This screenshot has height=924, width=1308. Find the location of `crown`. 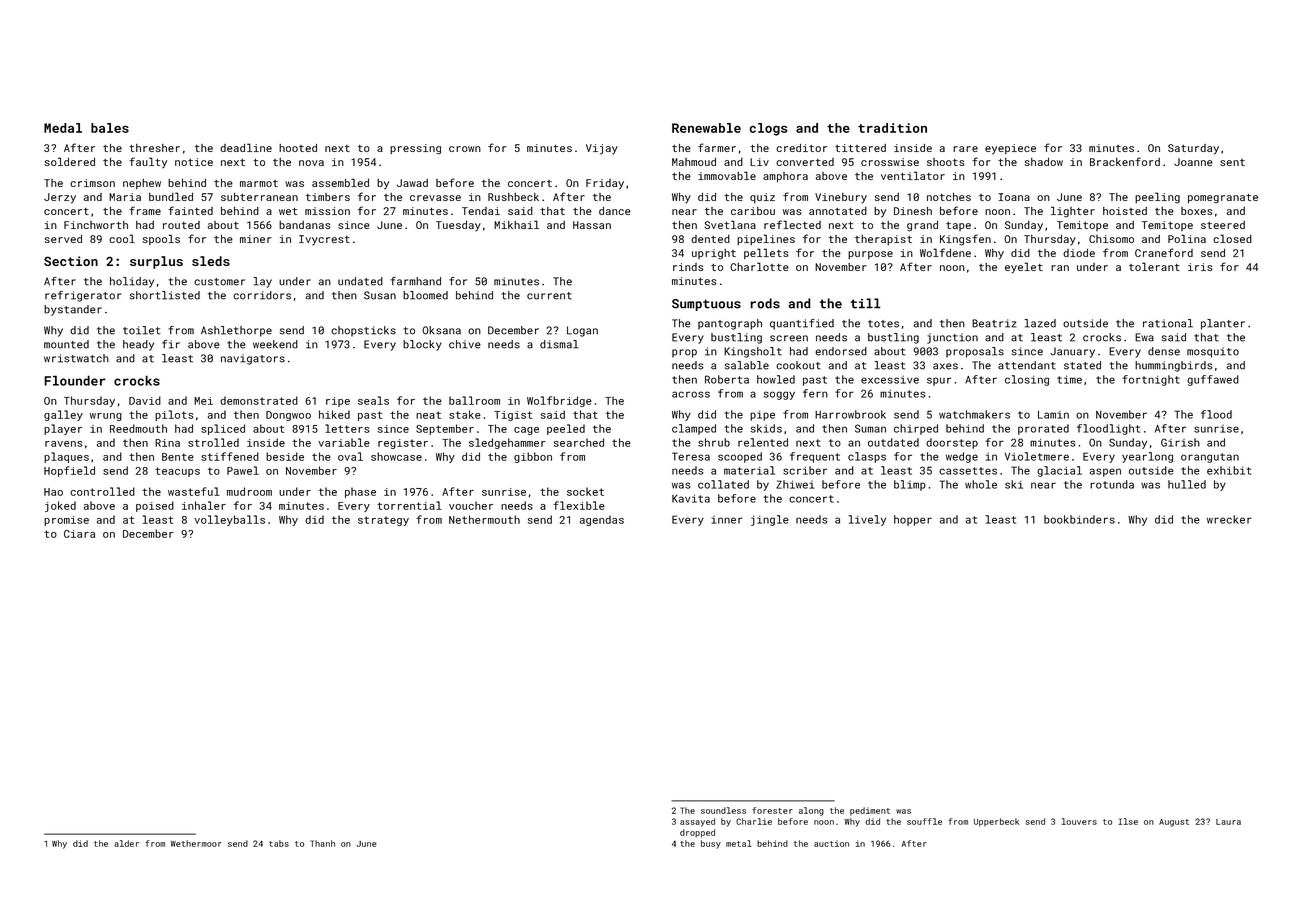

crown is located at coordinates (465, 149).
